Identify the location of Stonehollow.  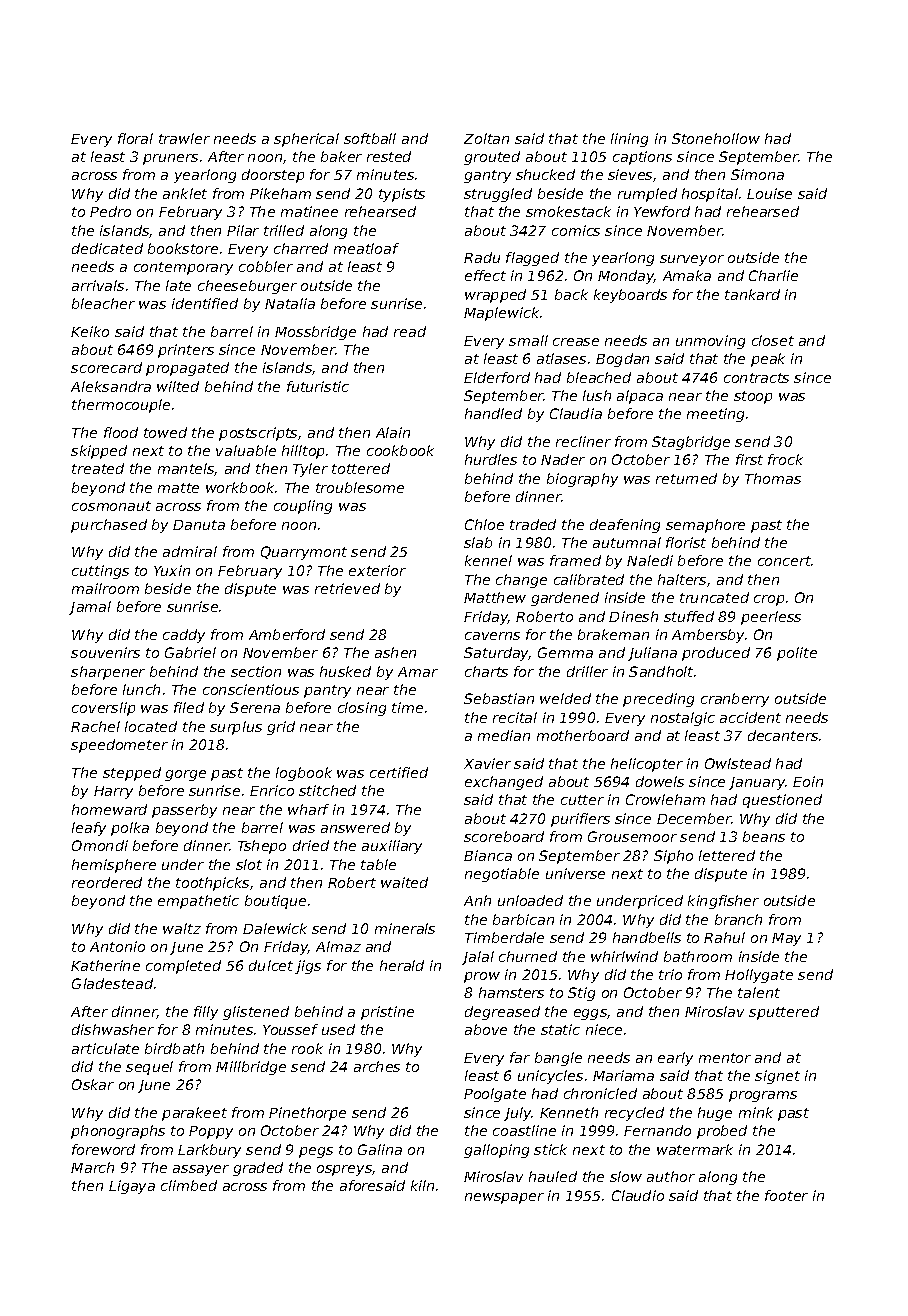
(716, 138).
